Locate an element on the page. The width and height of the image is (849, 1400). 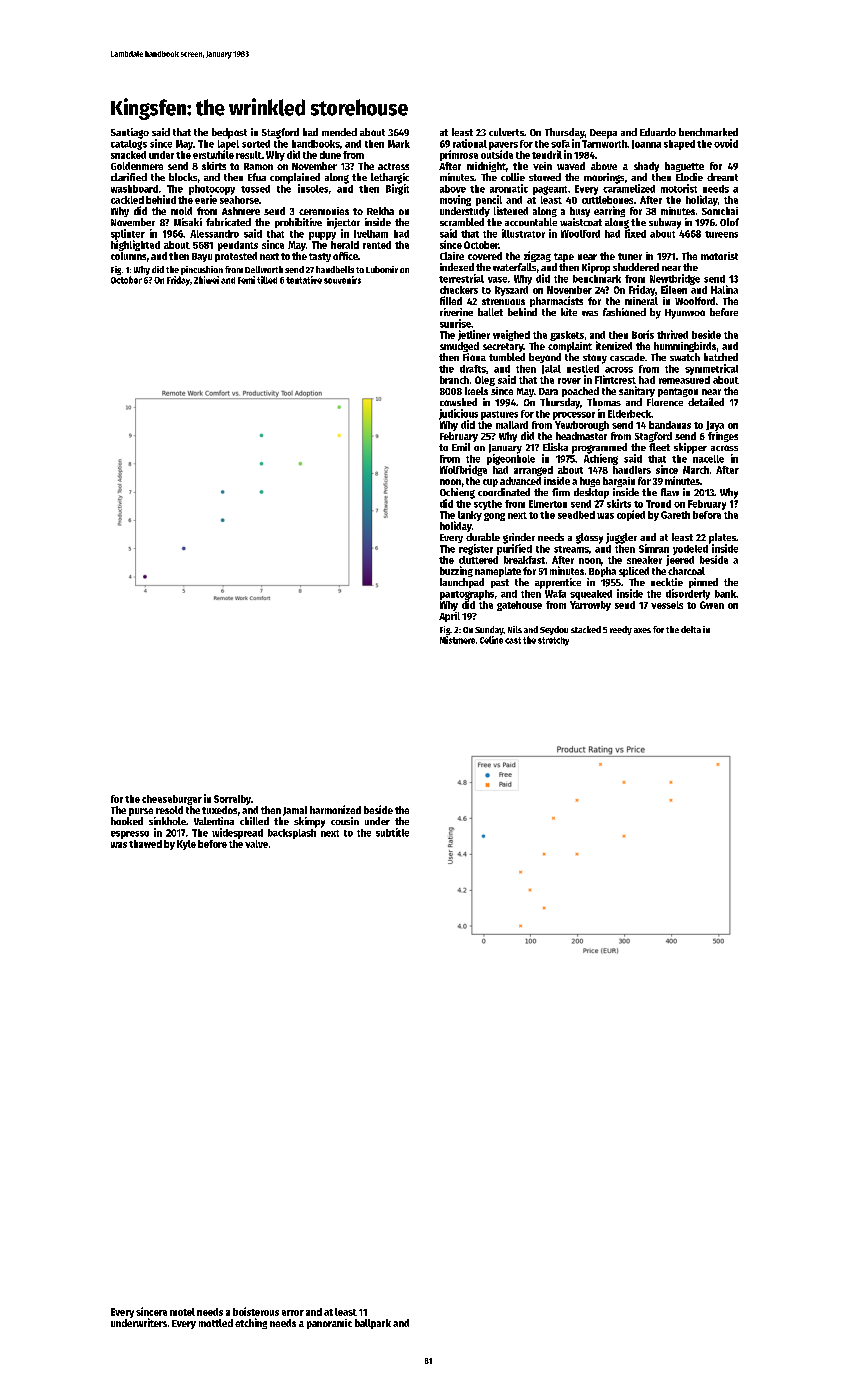
judicious is located at coordinates (458, 414).
